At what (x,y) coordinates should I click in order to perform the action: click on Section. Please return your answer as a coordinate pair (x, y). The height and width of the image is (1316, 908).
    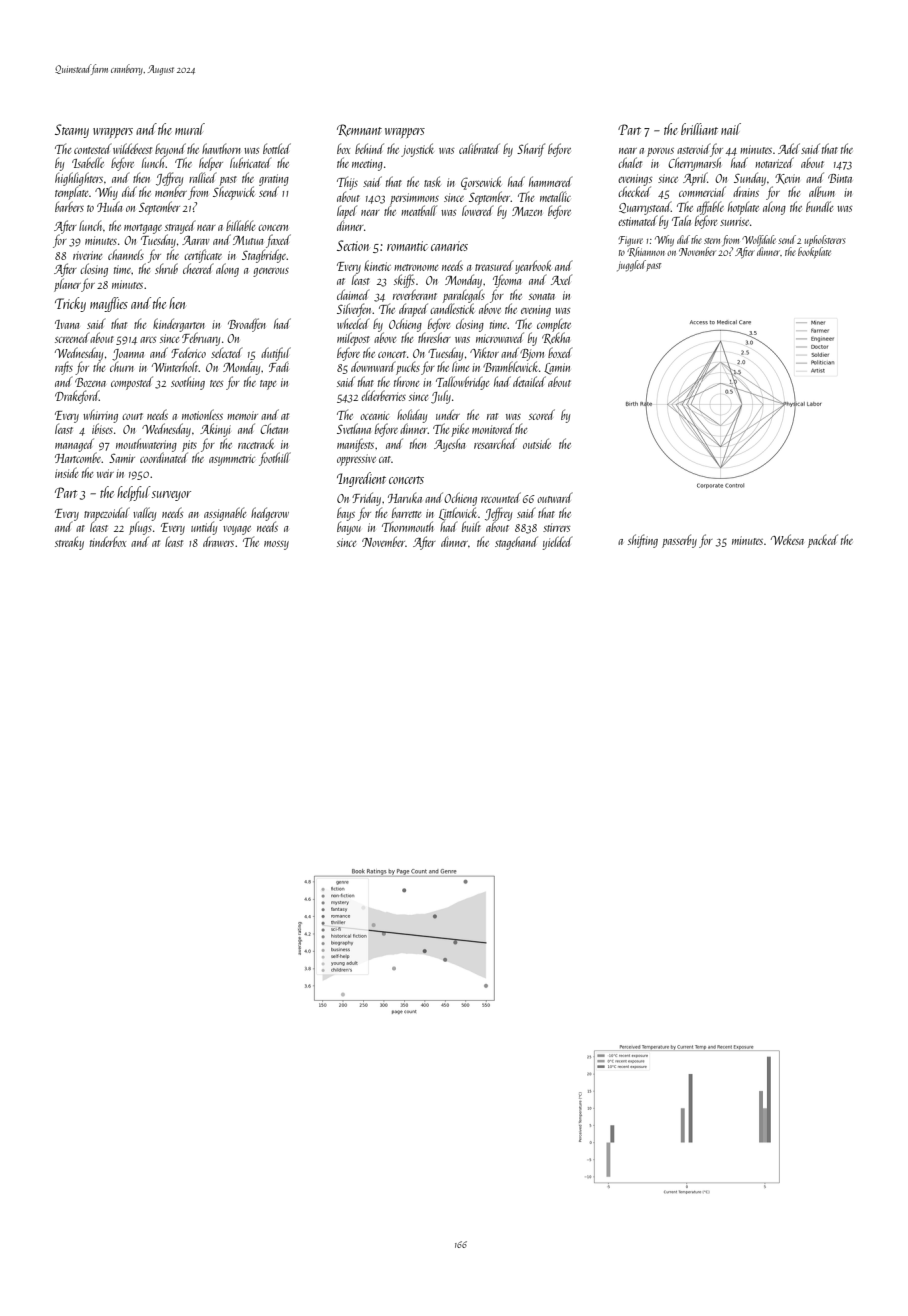
    Looking at the image, I should click on (353, 245).
